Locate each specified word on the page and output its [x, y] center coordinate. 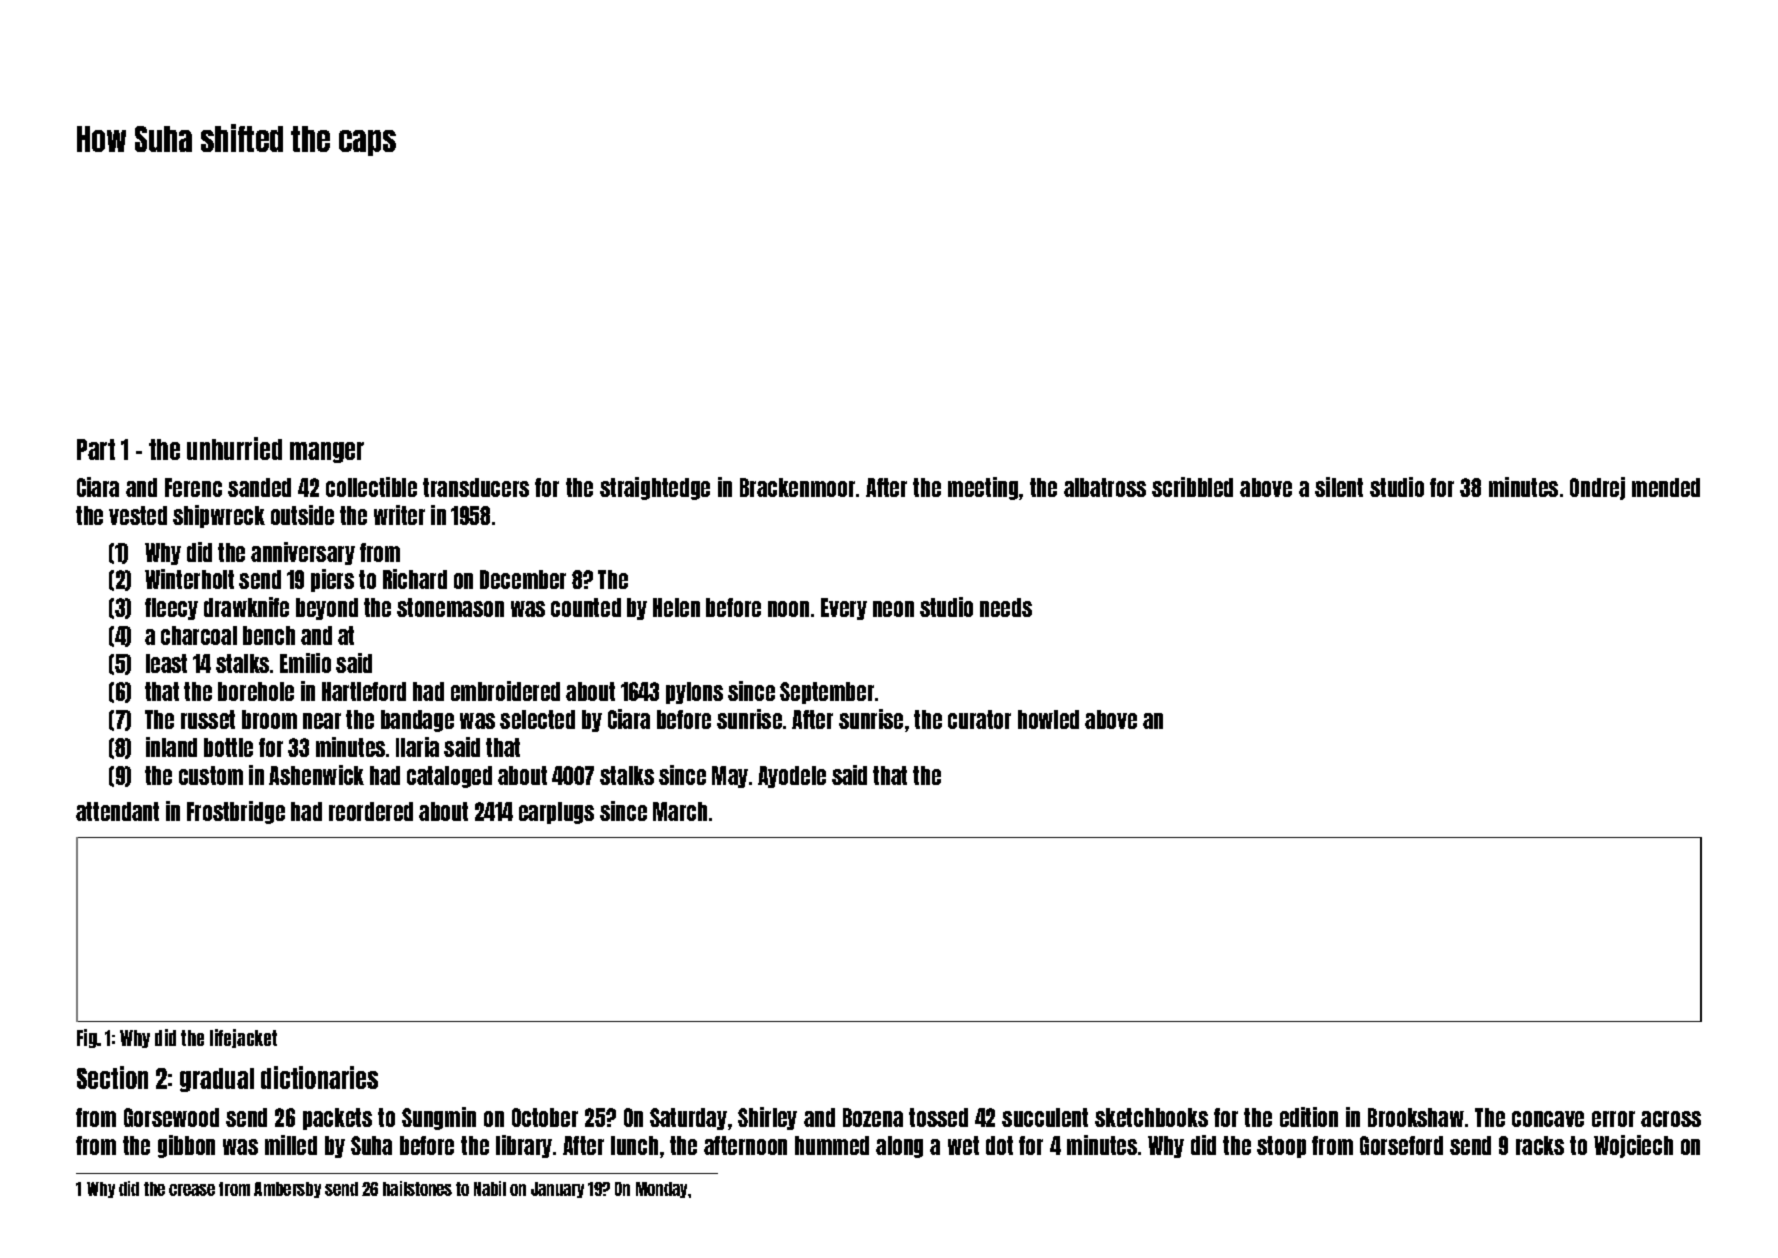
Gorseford [1401, 1145]
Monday [661, 1190]
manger [327, 452]
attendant [117, 811]
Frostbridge [236, 812]
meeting [983, 488]
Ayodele [792, 777]
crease [192, 1190]
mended [1666, 487]
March [680, 811]
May [730, 777]
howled [1048, 719]
